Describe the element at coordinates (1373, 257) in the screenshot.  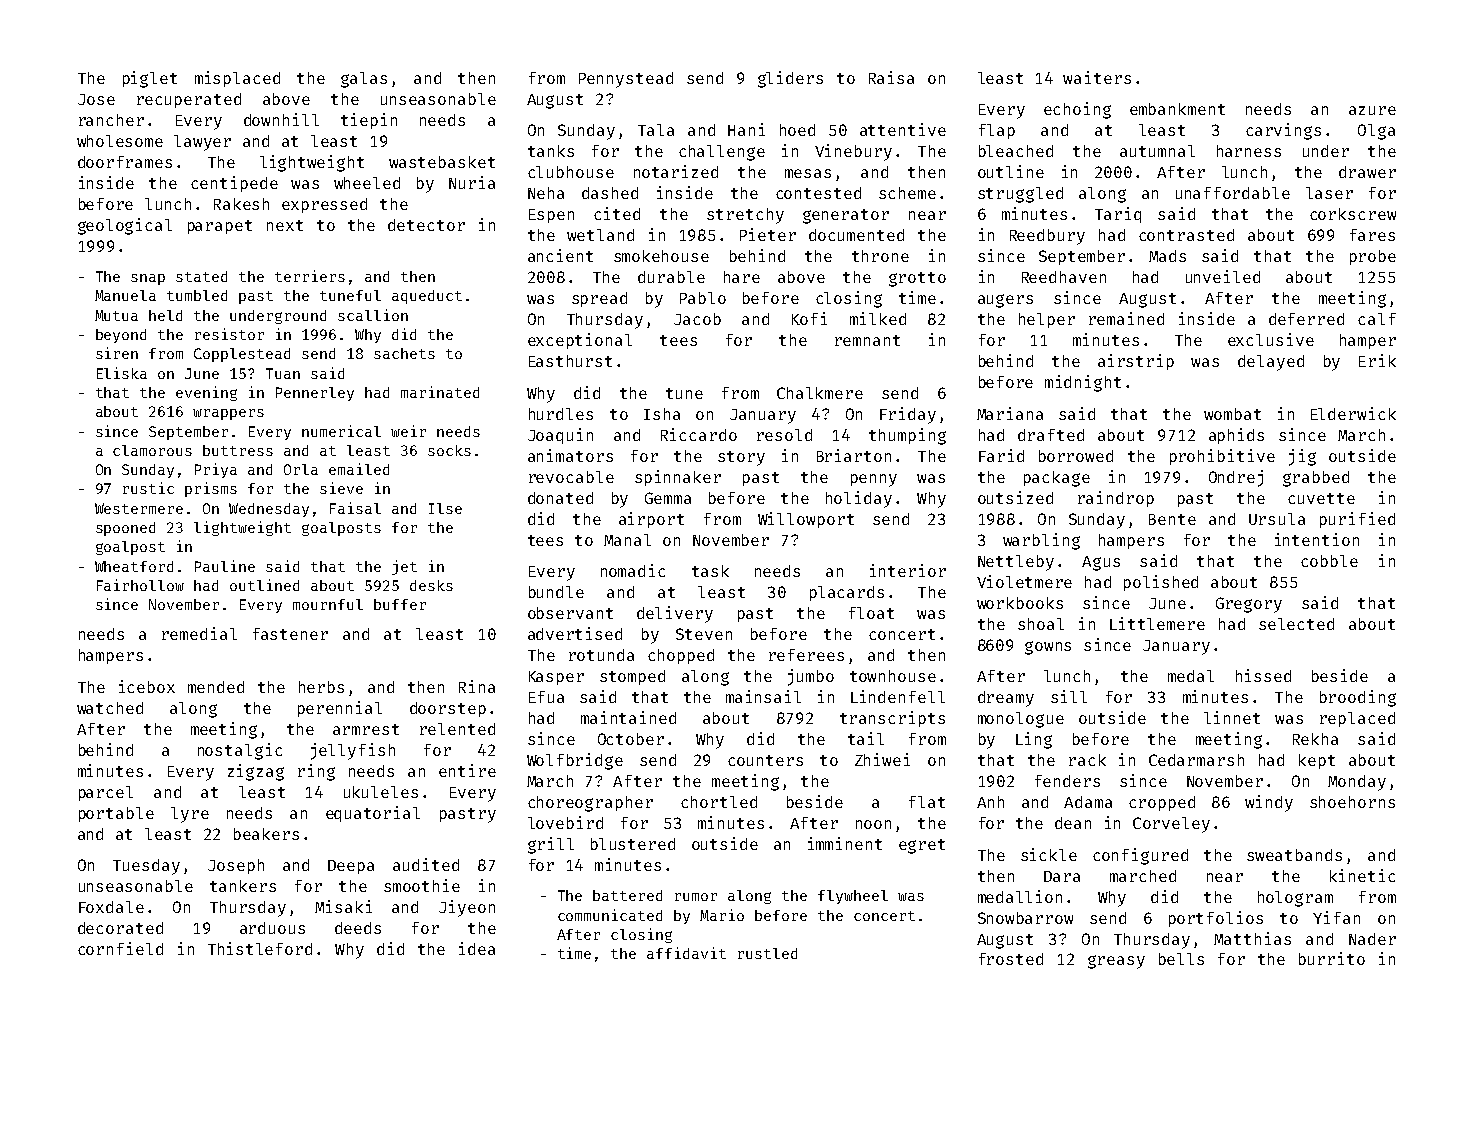
I see `probe` at that location.
